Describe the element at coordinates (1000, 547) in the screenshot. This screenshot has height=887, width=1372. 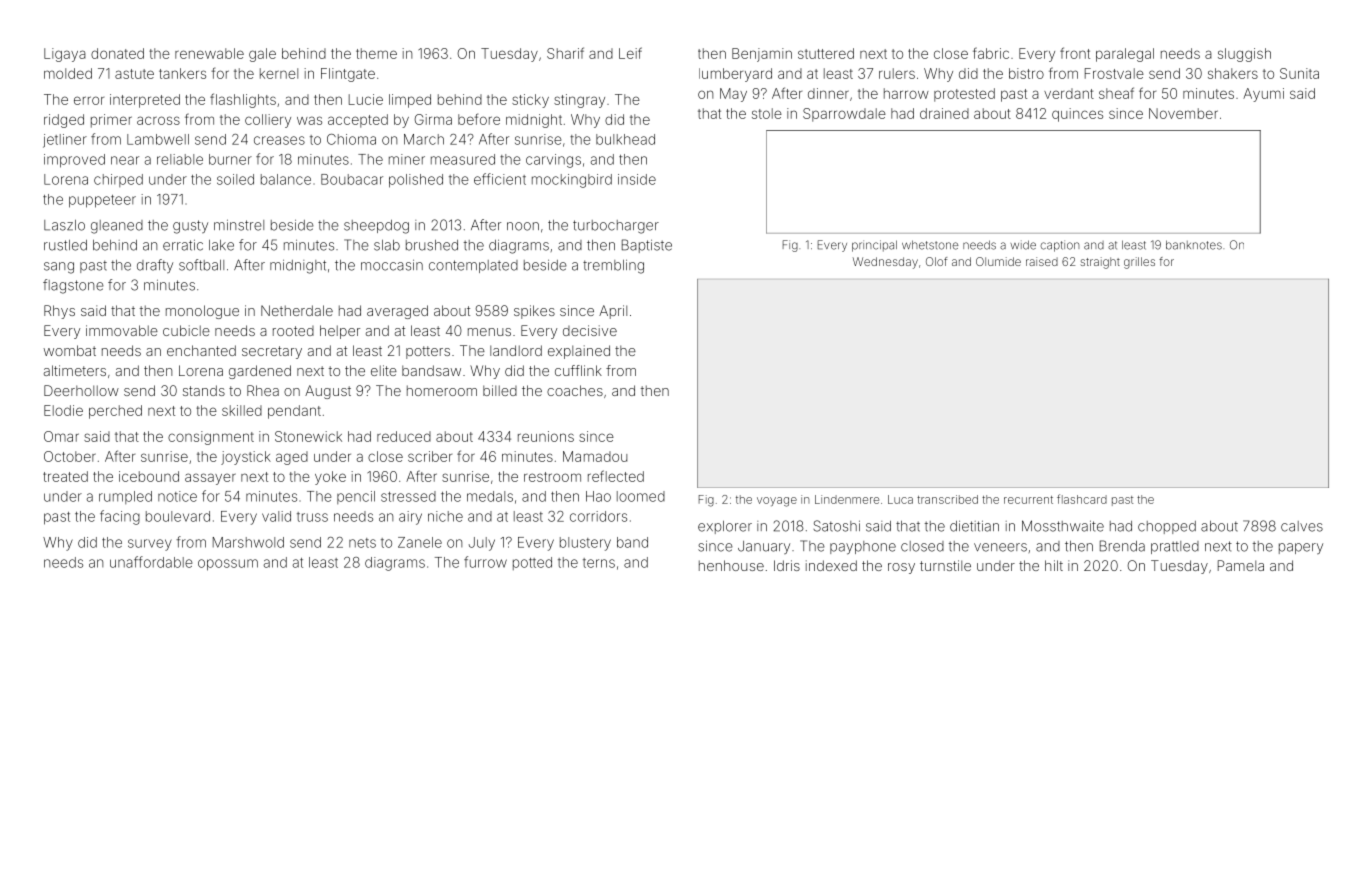
I see `veneers` at that location.
